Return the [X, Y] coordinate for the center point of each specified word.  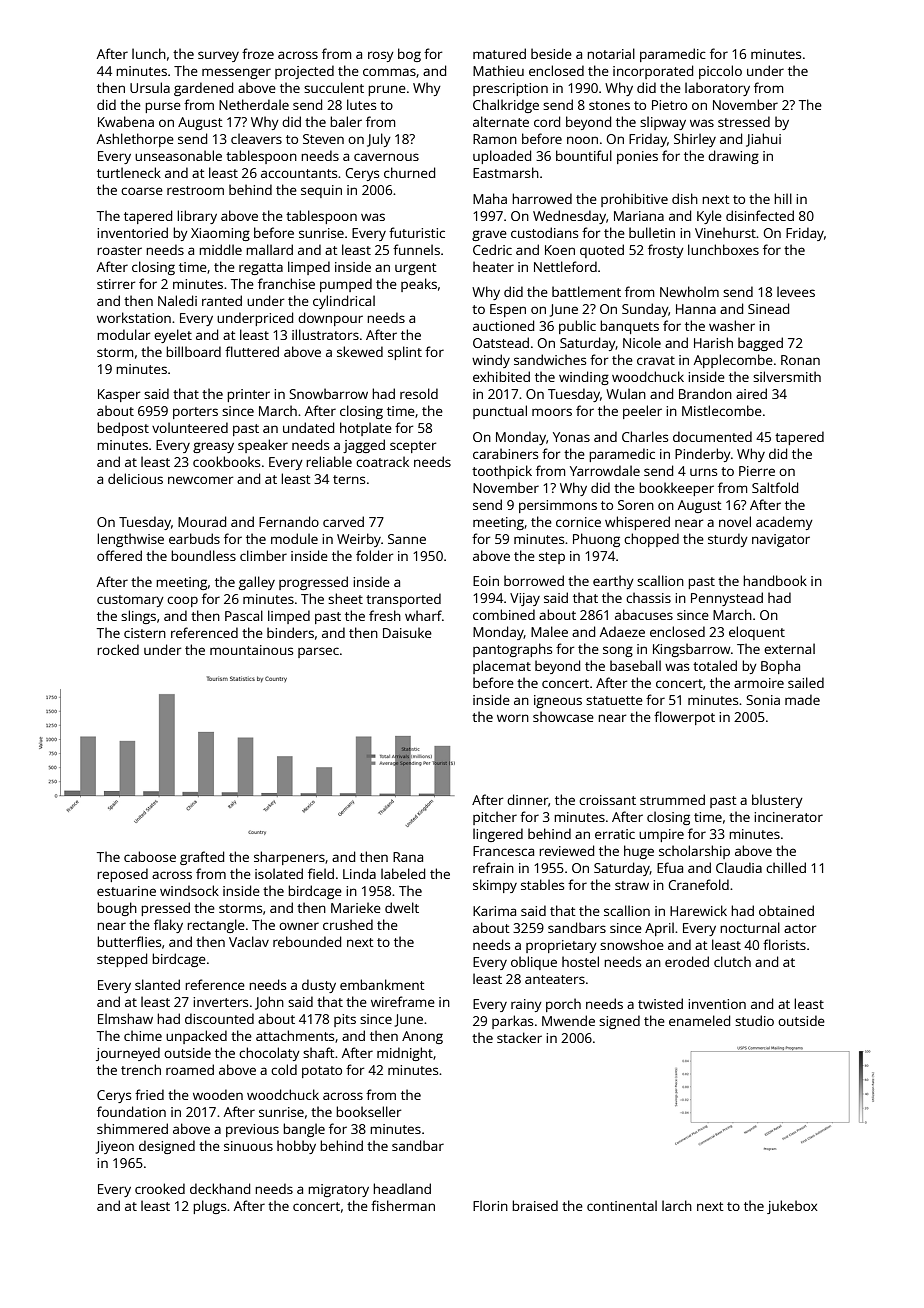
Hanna [696, 309]
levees [796, 291]
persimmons [558, 506]
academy [784, 523]
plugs [209, 1207]
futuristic [417, 232]
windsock [189, 890]
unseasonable [178, 155]
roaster [119, 250]
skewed [360, 351]
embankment [382, 984]
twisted [660, 1003]
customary [130, 601]
